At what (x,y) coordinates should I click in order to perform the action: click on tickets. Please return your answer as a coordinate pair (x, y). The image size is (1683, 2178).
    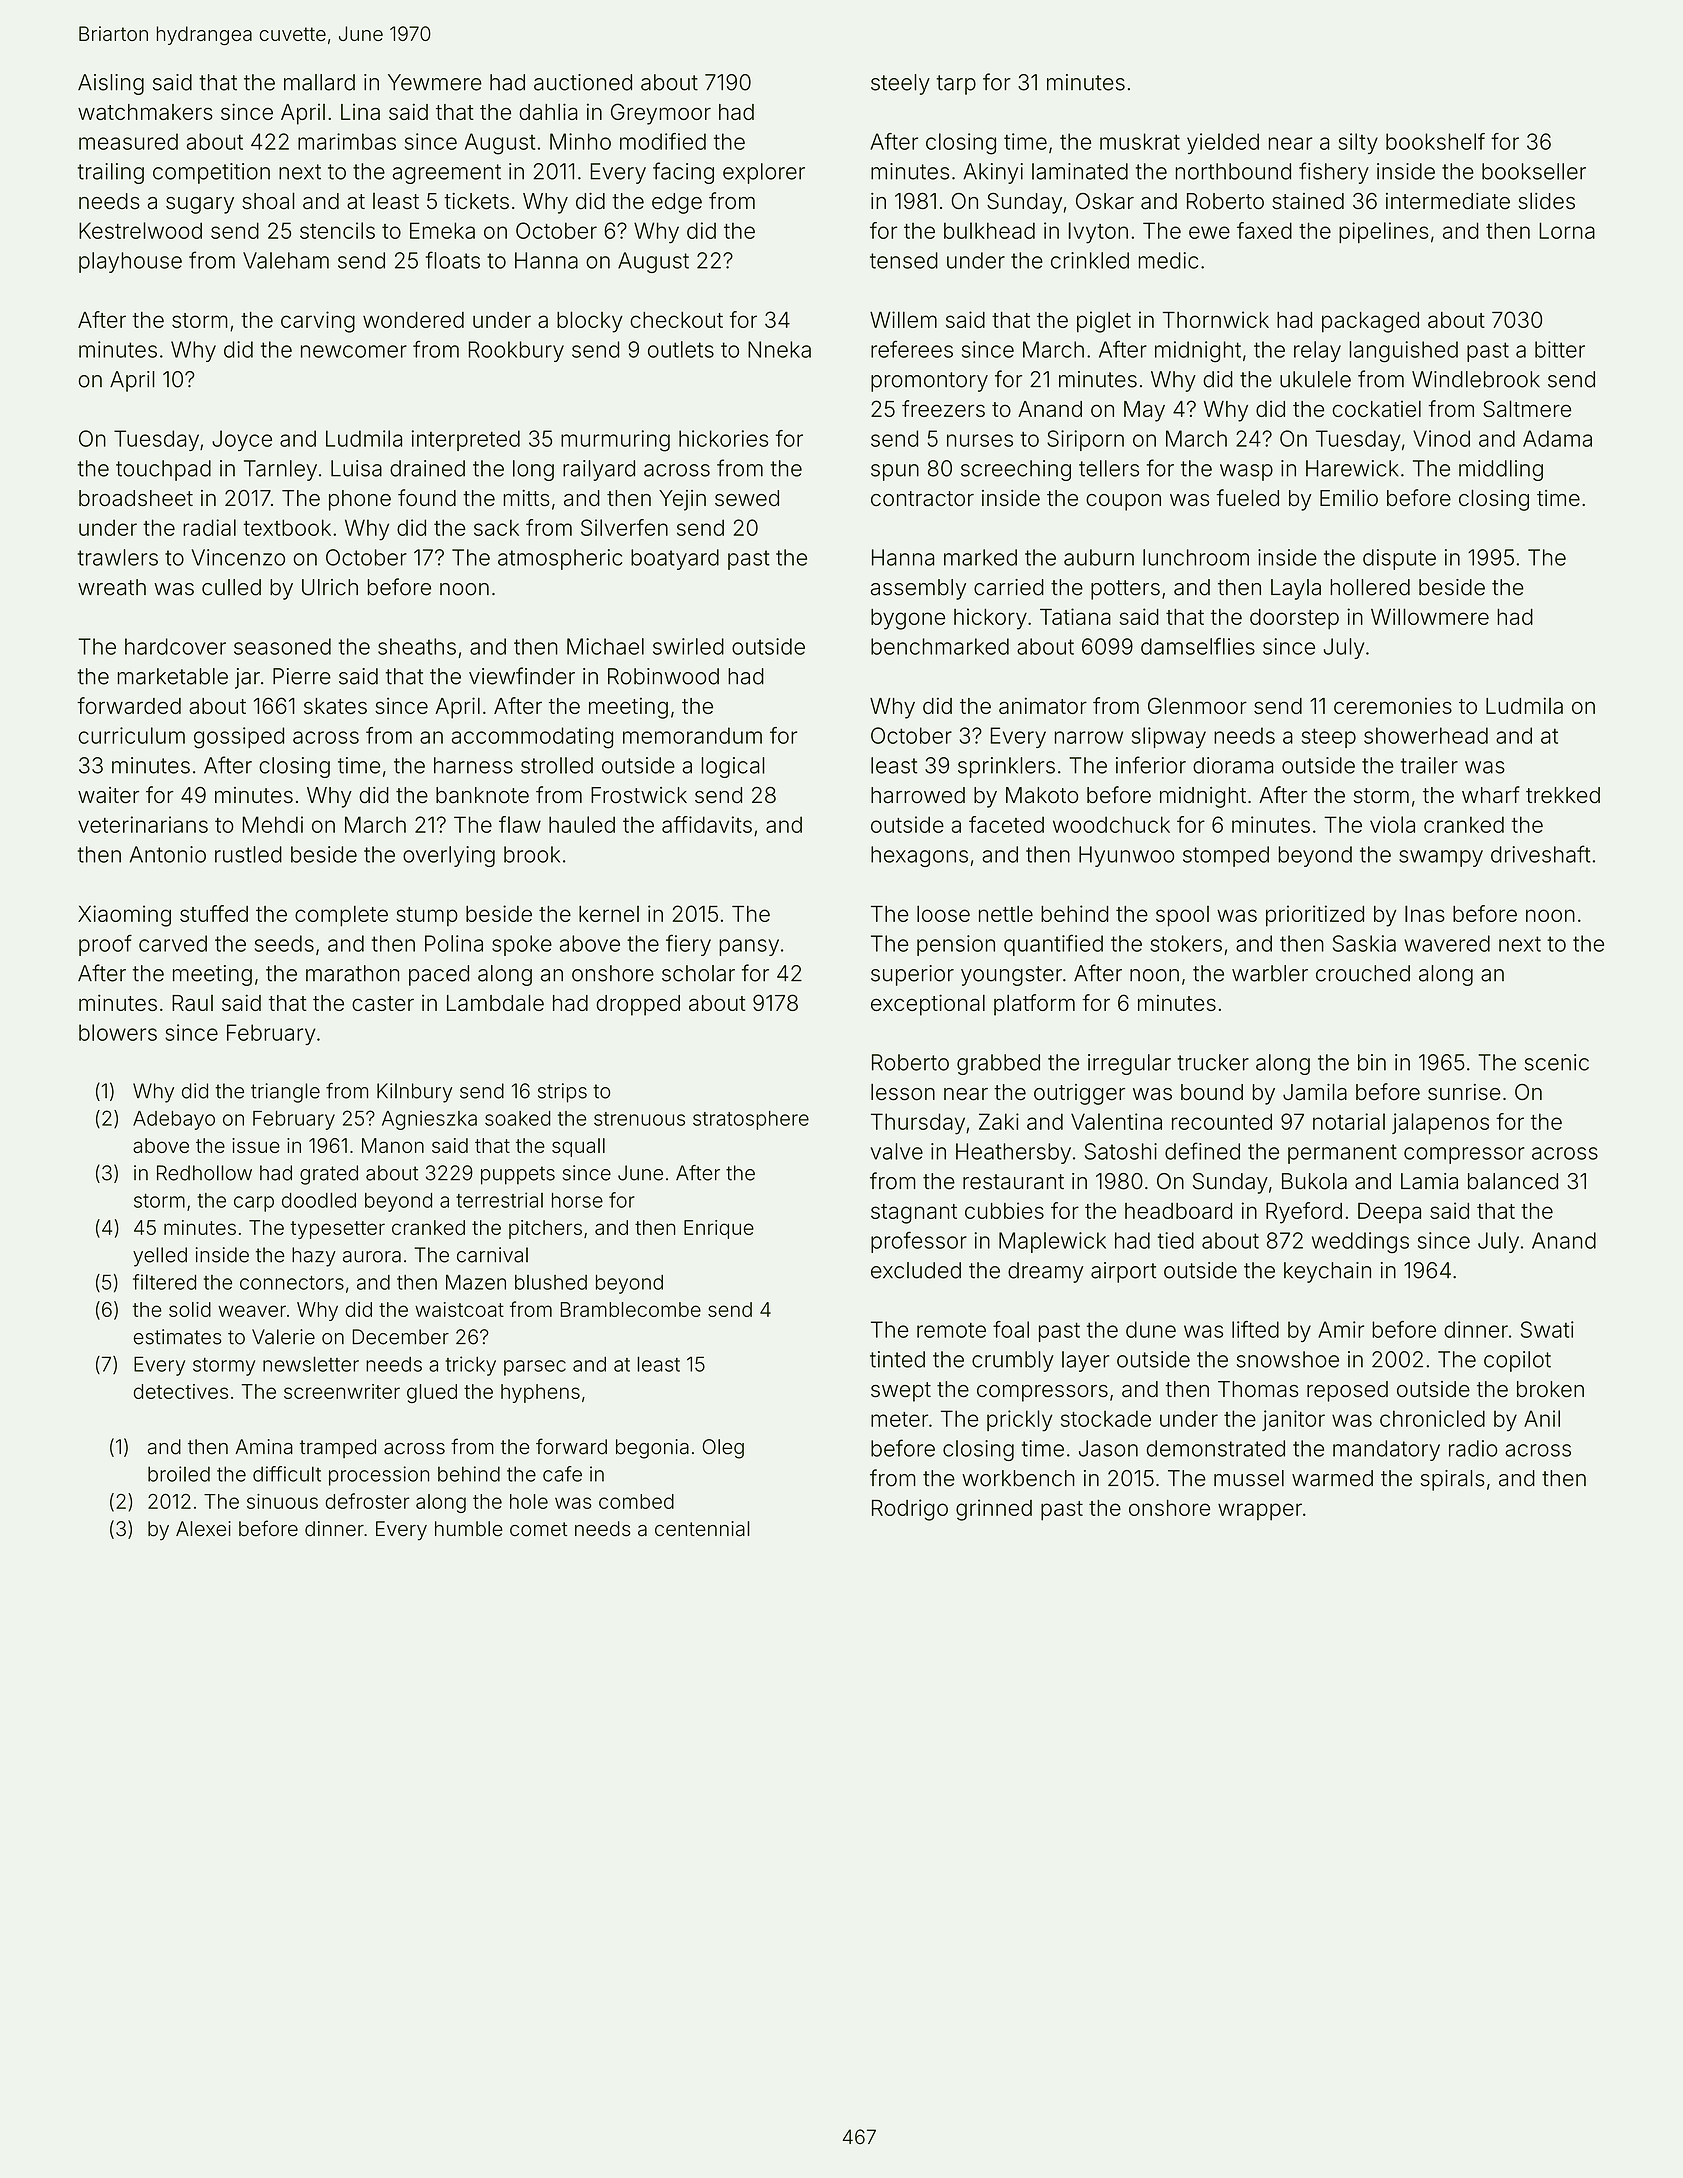
    Looking at the image, I should click on (476, 201).
